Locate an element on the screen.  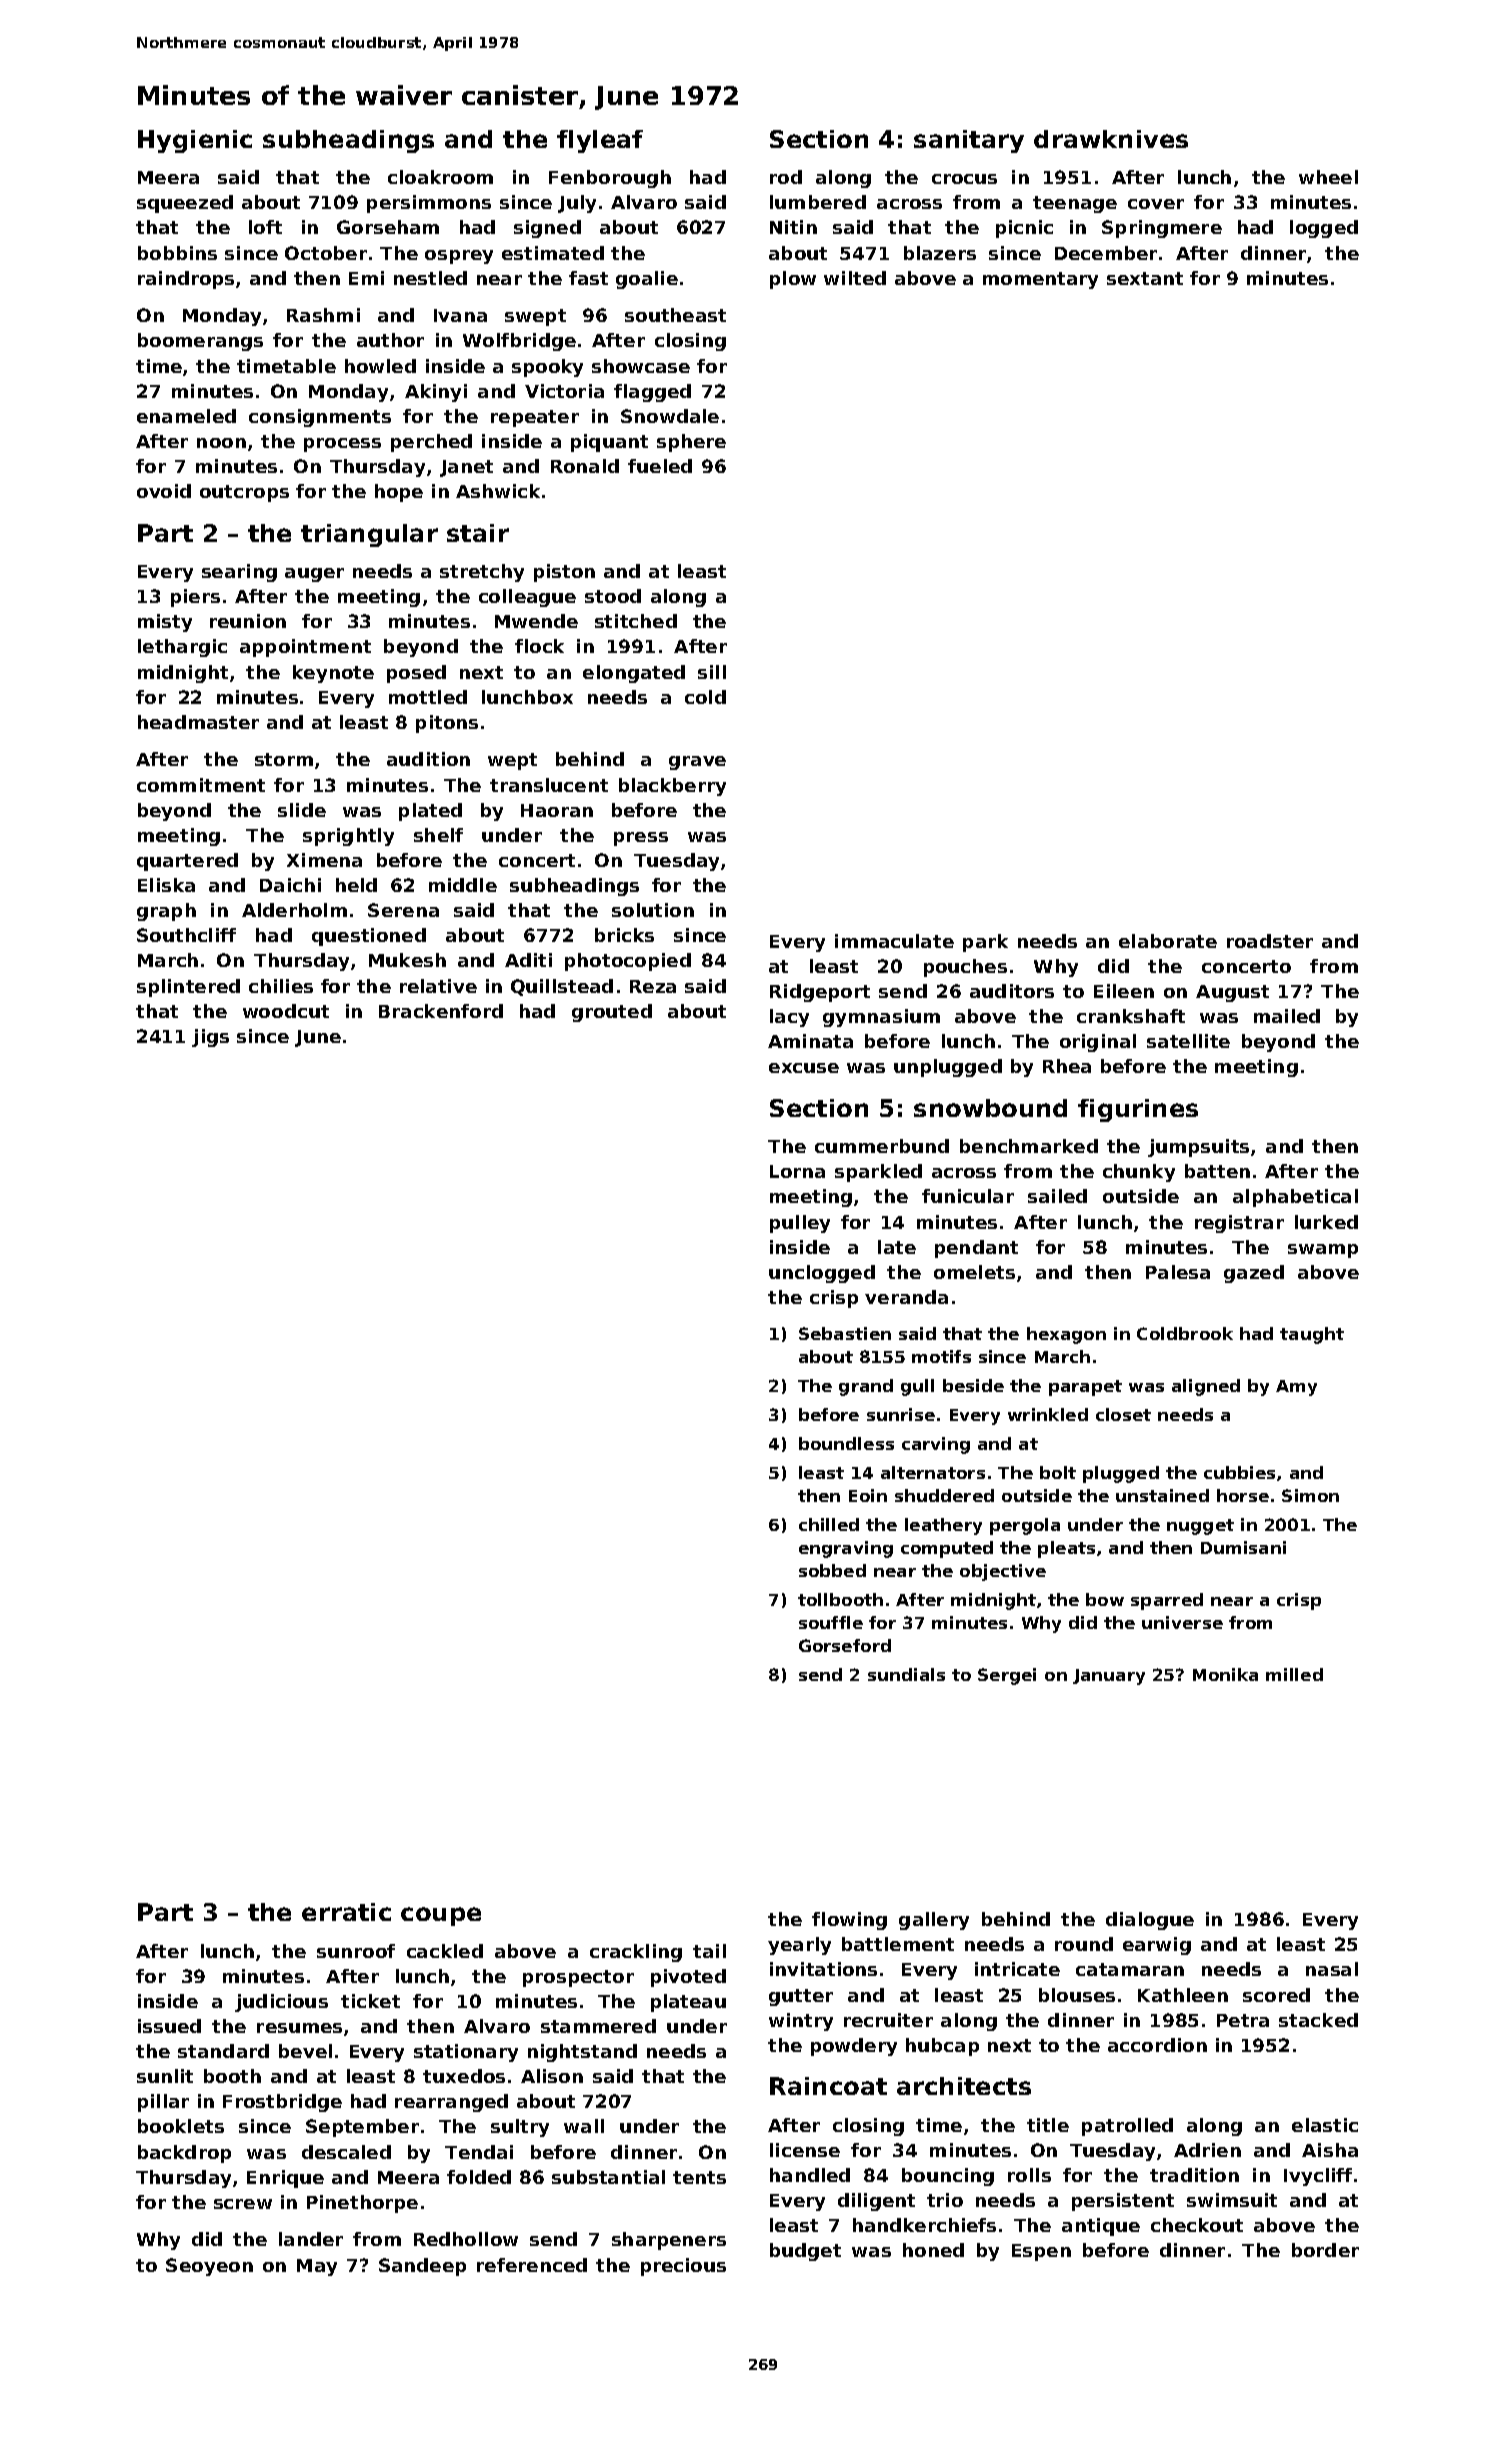
Petra is located at coordinates (1243, 2020).
